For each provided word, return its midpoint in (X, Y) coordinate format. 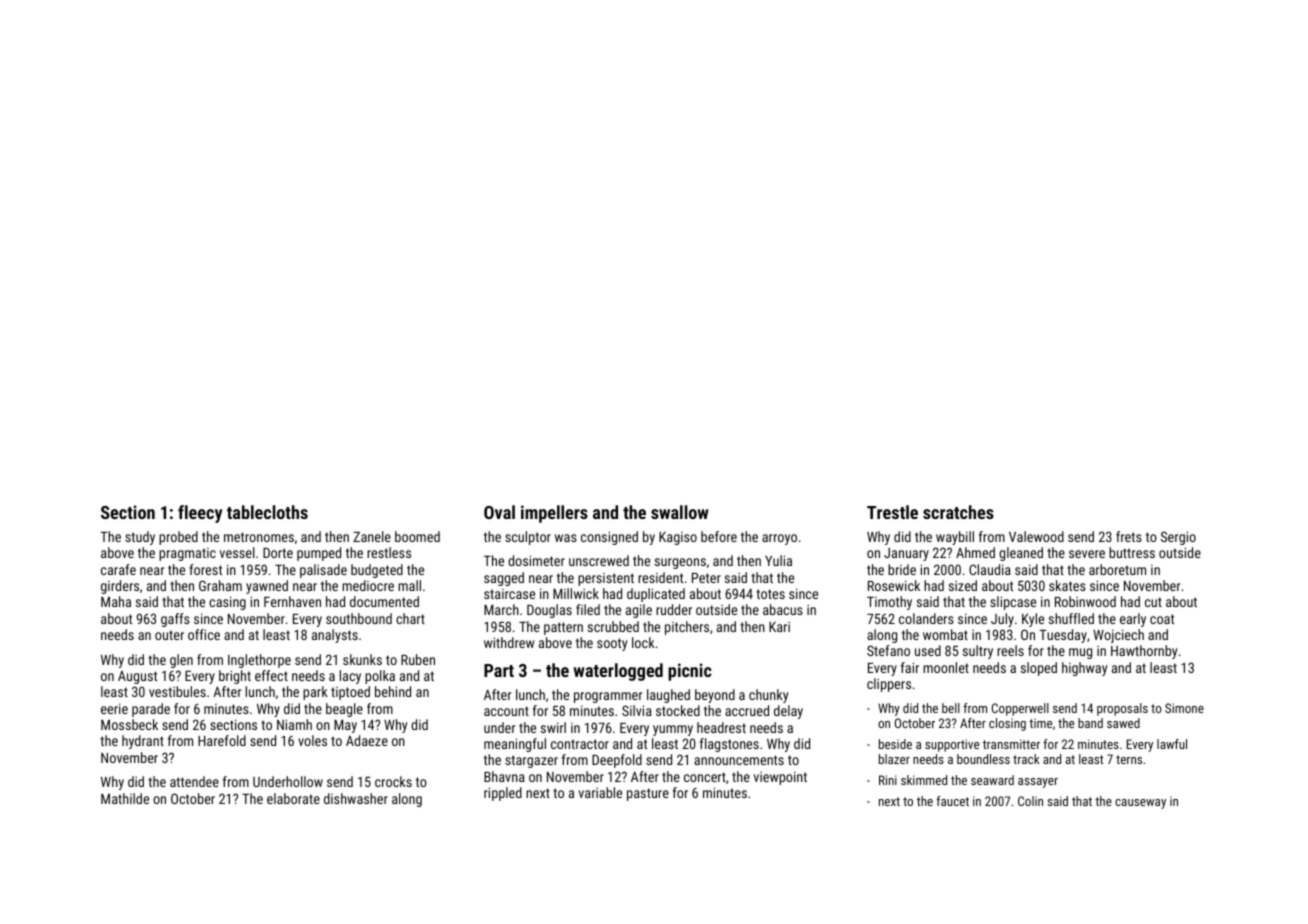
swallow (680, 512)
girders (120, 587)
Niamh (294, 724)
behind (393, 691)
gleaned (1021, 554)
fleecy (200, 514)
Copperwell (1020, 709)
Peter (706, 578)
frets (1129, 536)
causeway (1140, 804)
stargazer (531, 761)
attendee (194, 781)
